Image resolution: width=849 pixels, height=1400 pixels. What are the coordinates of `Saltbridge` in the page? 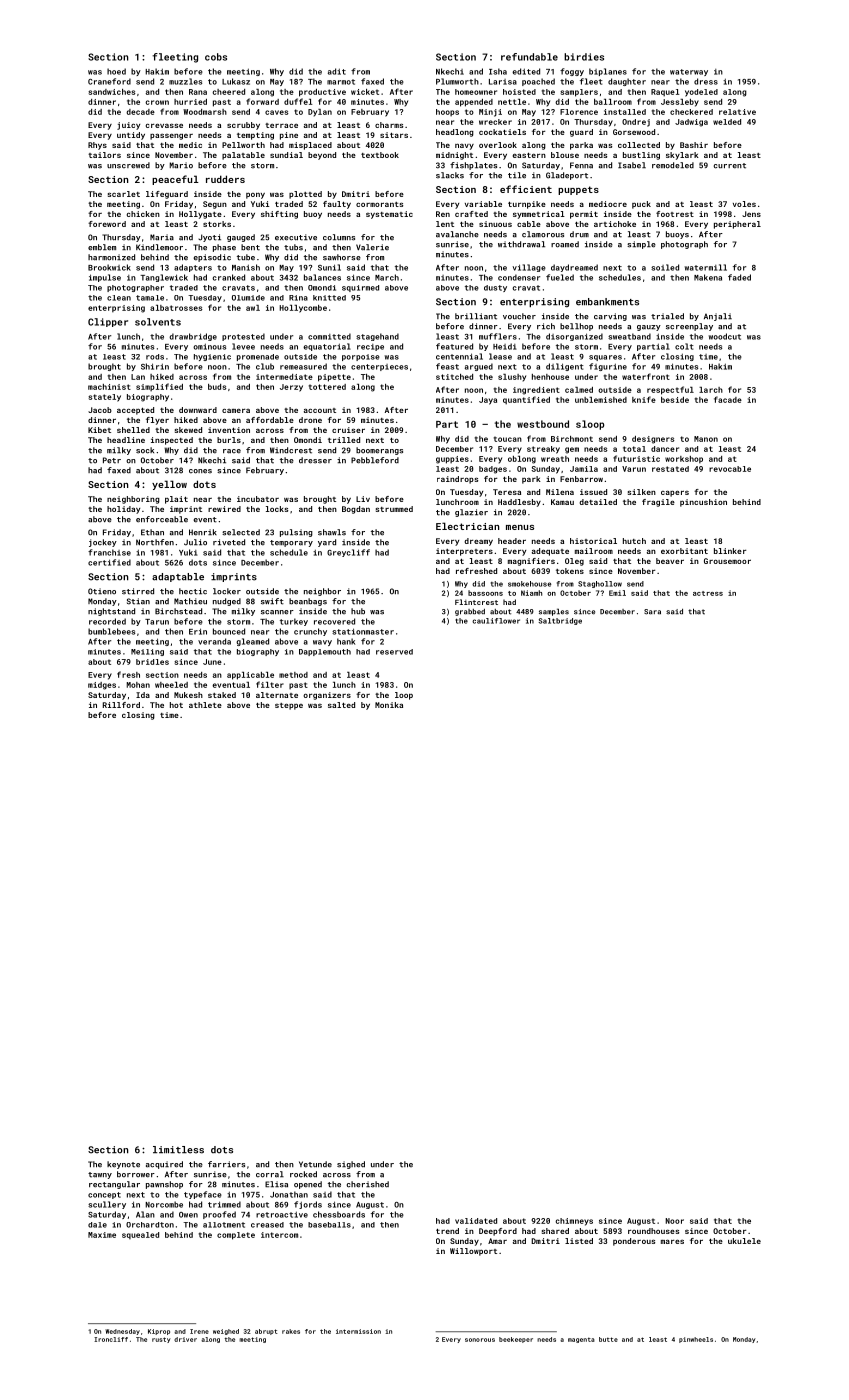 It's located at (560, 621).
